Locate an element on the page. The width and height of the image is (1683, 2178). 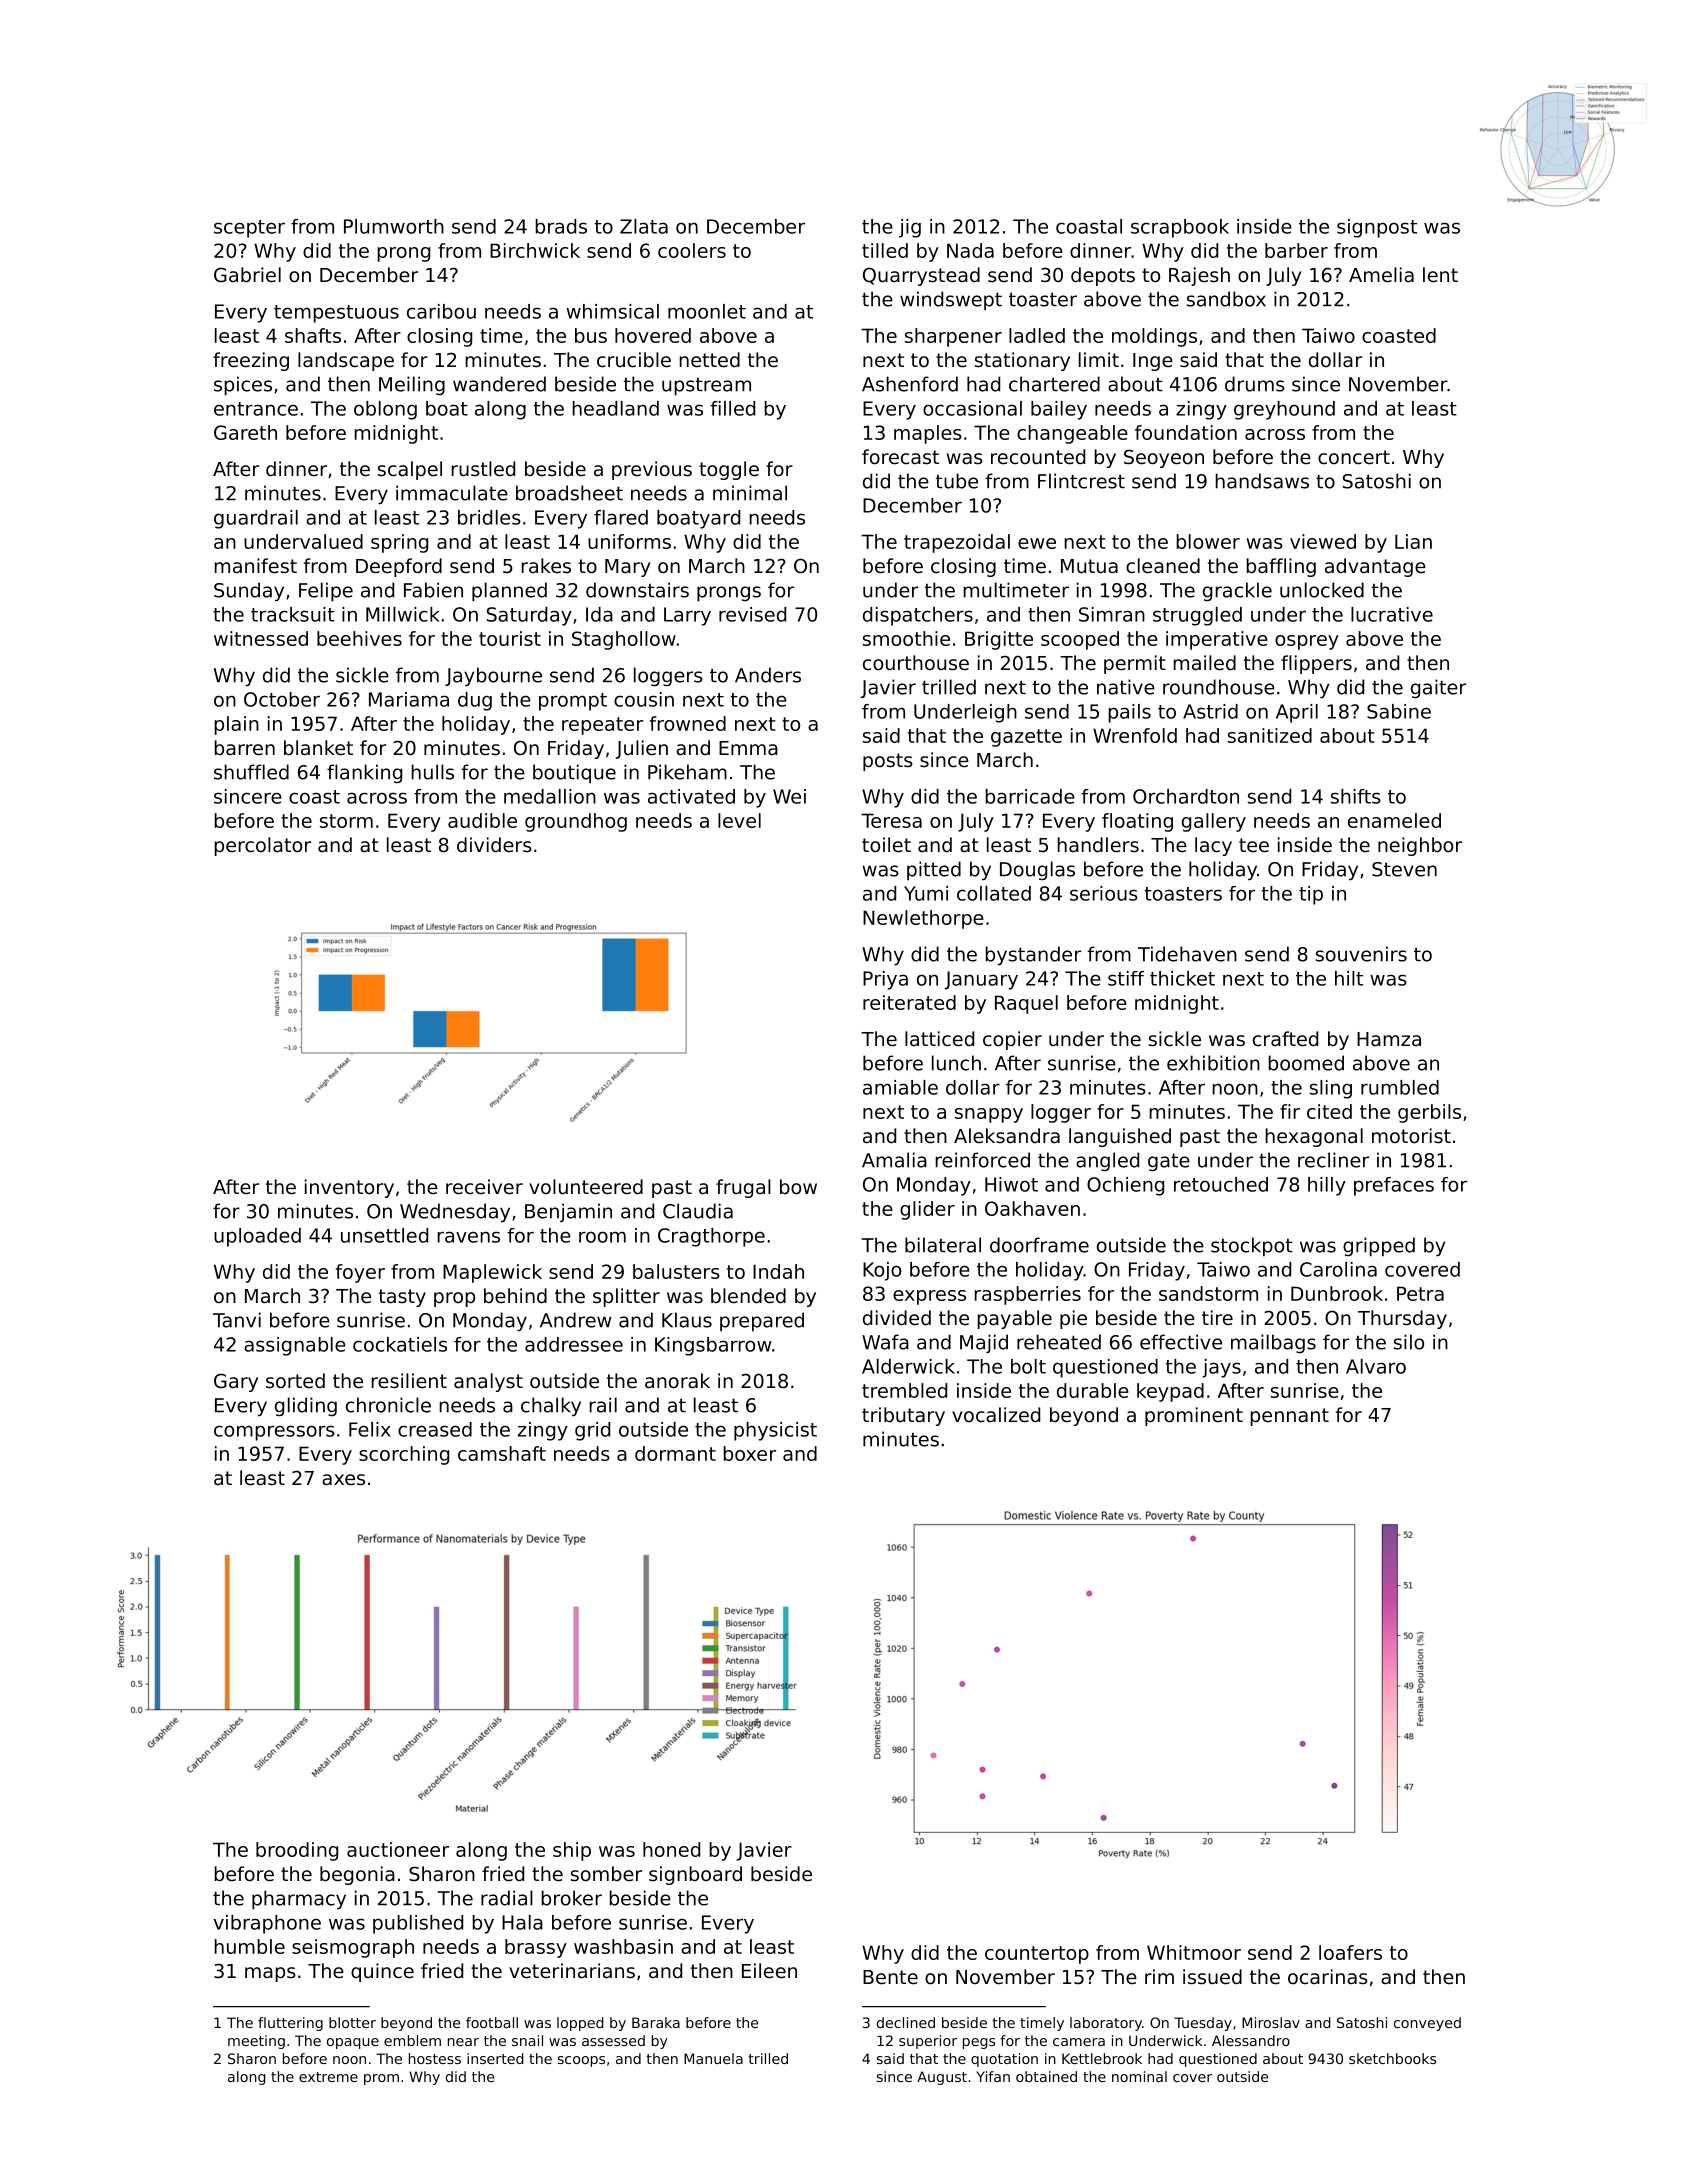
tourist is located at coordinates (510, 638).
